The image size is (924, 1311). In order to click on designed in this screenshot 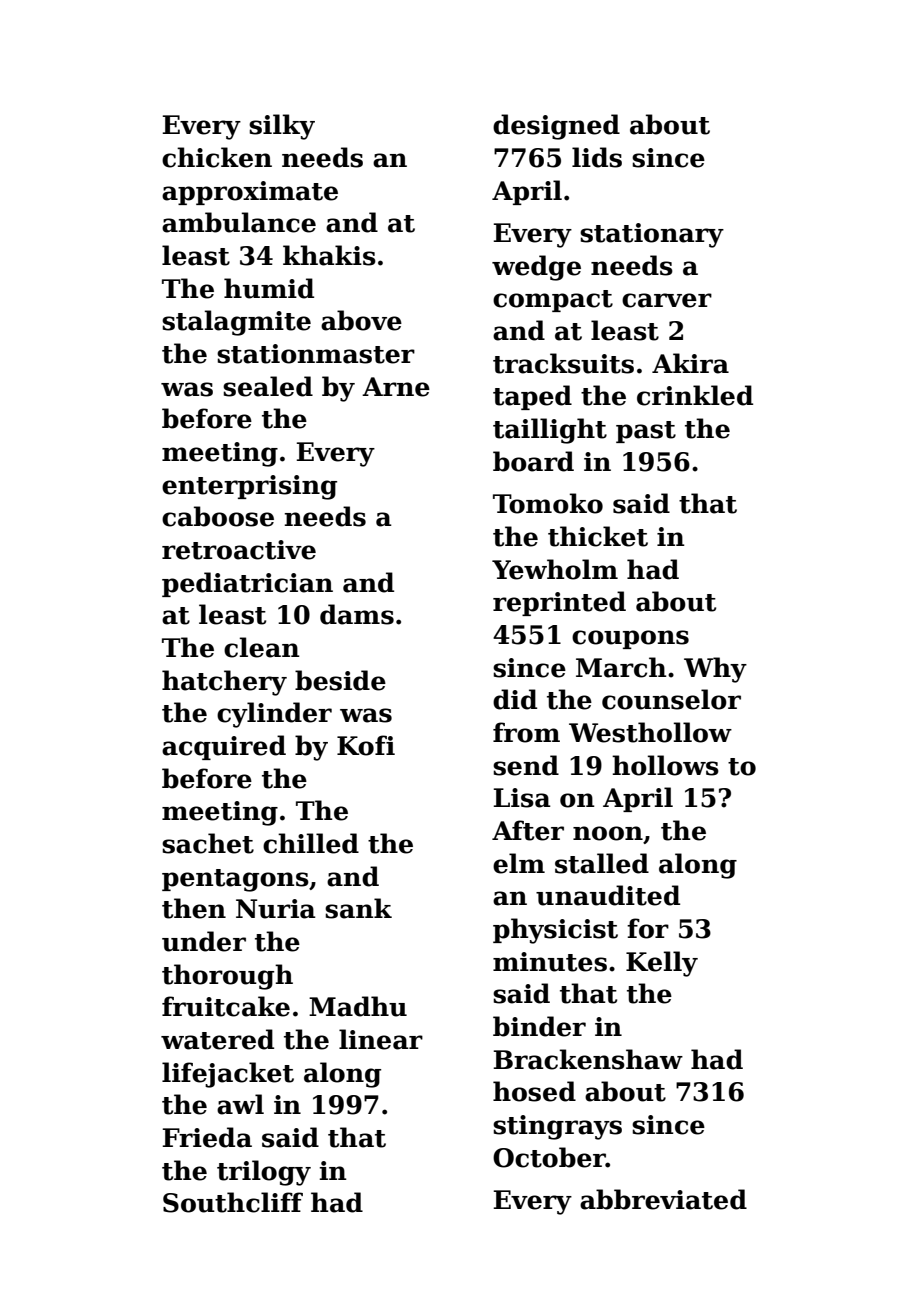, I will do `click(556, 127)`.
